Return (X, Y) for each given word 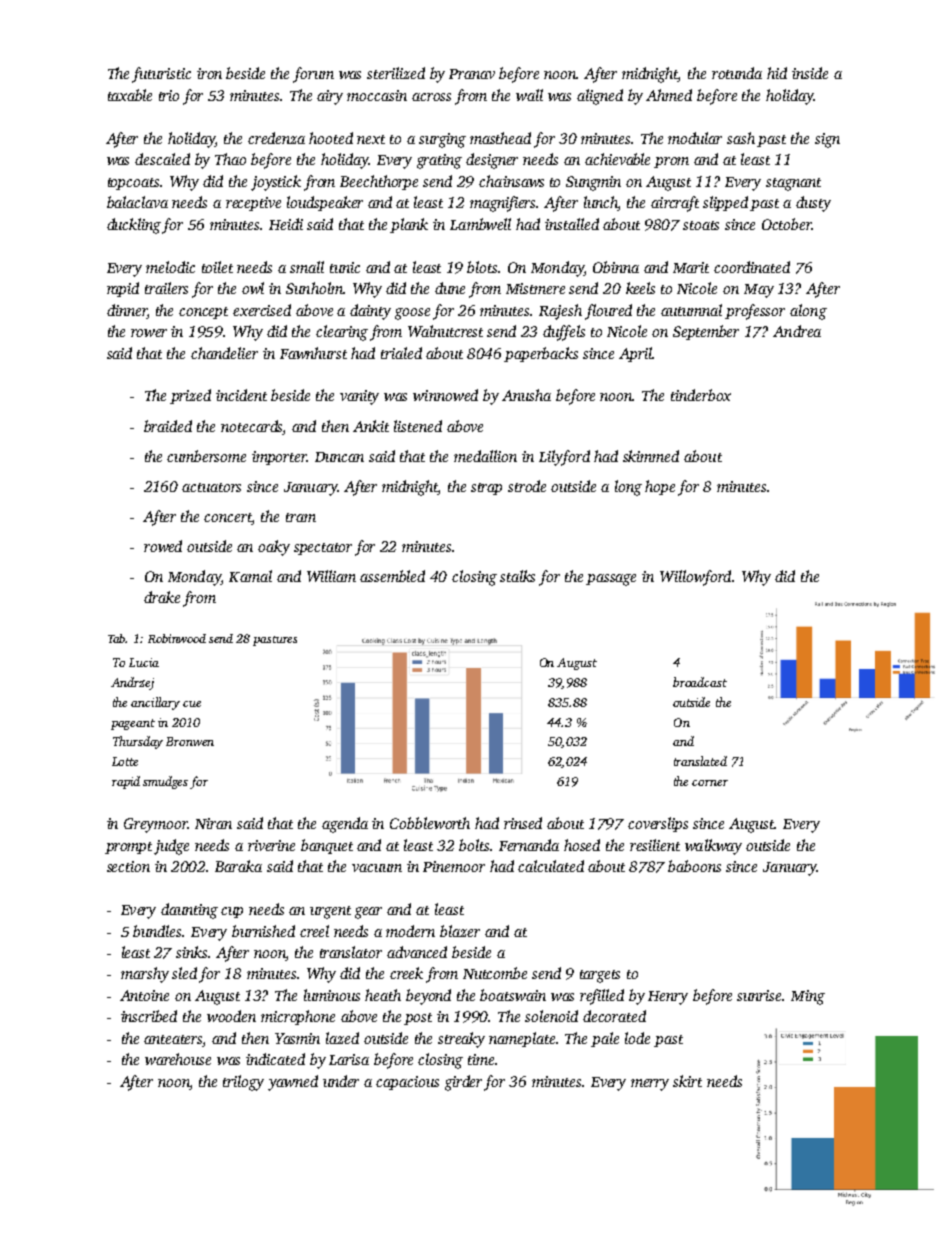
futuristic (161, 75)
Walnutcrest (445, 331)
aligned (600, 97)
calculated (551, 866)
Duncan (339, 457)
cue (192, 704)
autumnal (691, 310)
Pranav (472, 74)
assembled (392, 576)
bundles (158, 931)
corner (710, 783)
